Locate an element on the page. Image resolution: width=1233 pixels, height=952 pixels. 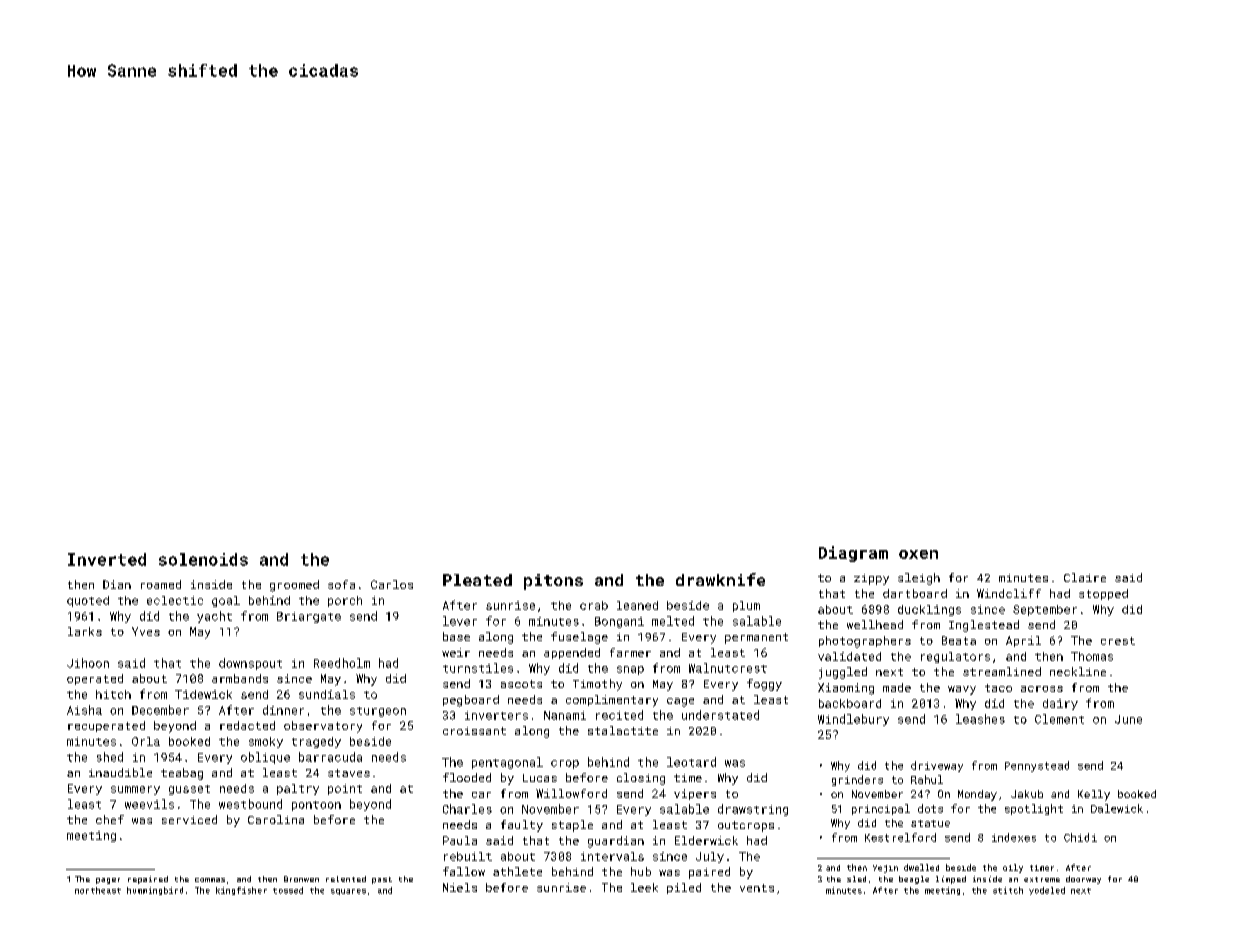
leek is located at coordinates (644, 887).
